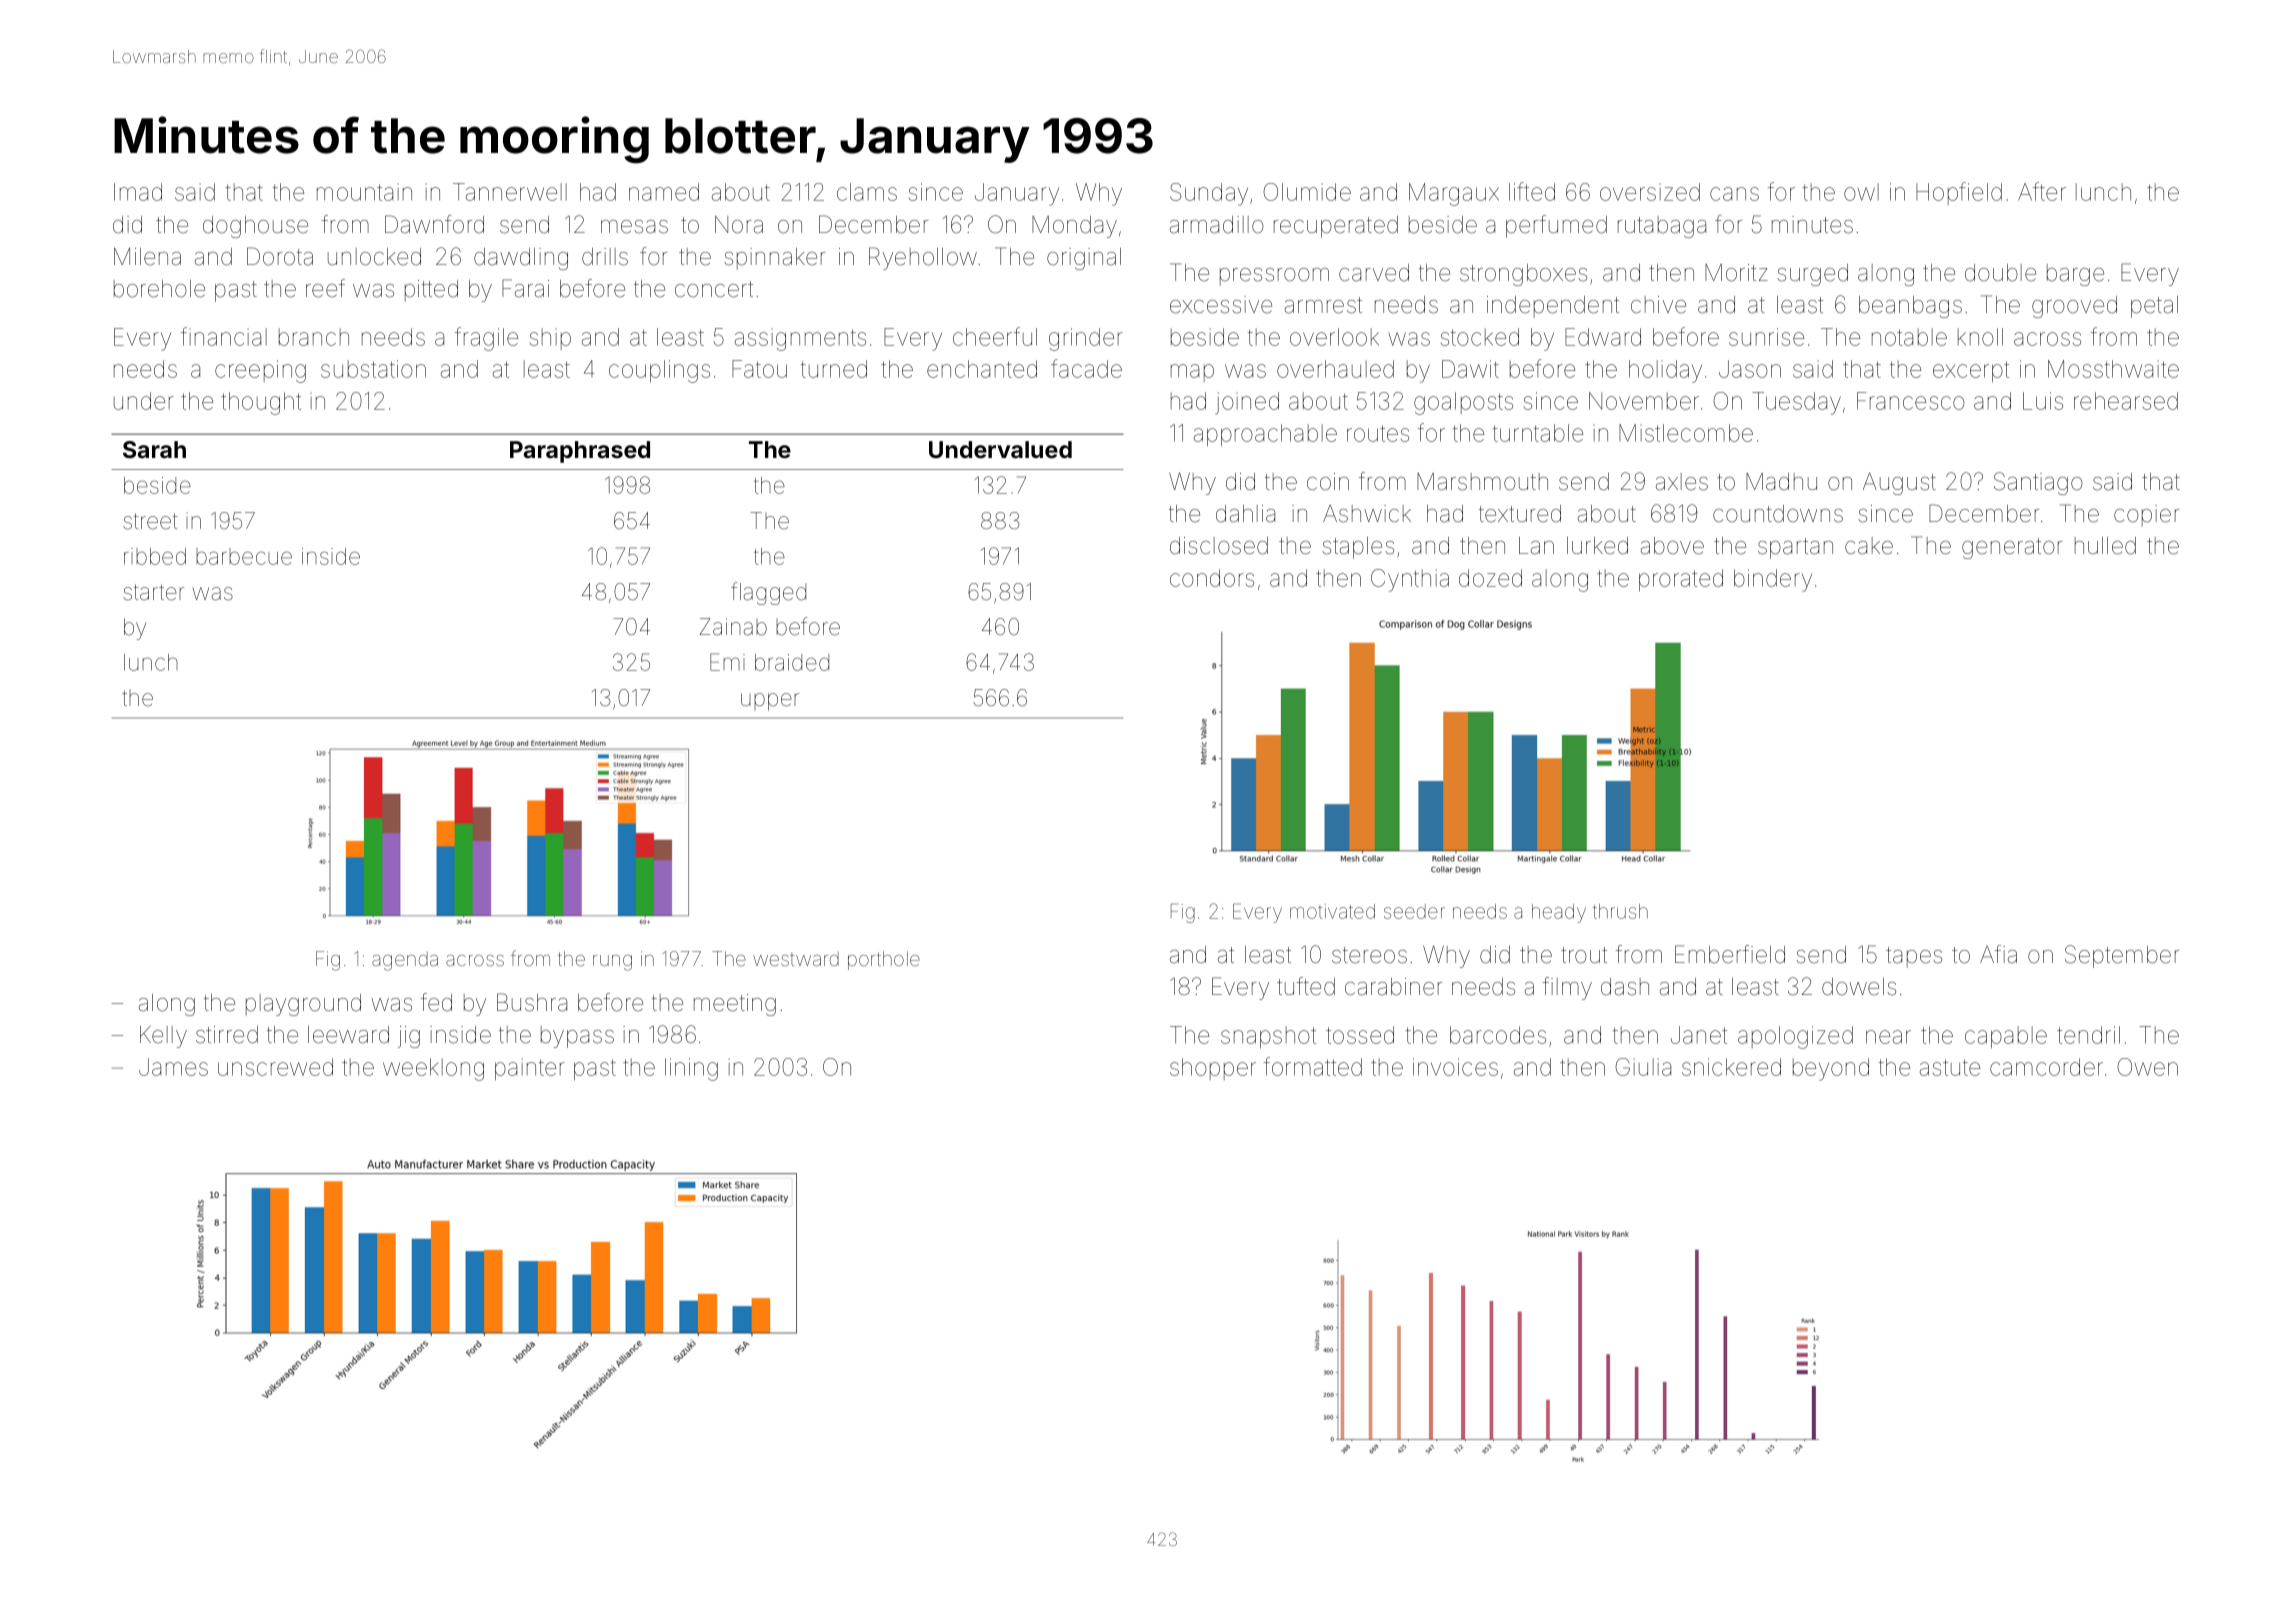 The width and height of the screenshot is (2292, 1620). I want to click on armadillo, so click(1217, 225).
